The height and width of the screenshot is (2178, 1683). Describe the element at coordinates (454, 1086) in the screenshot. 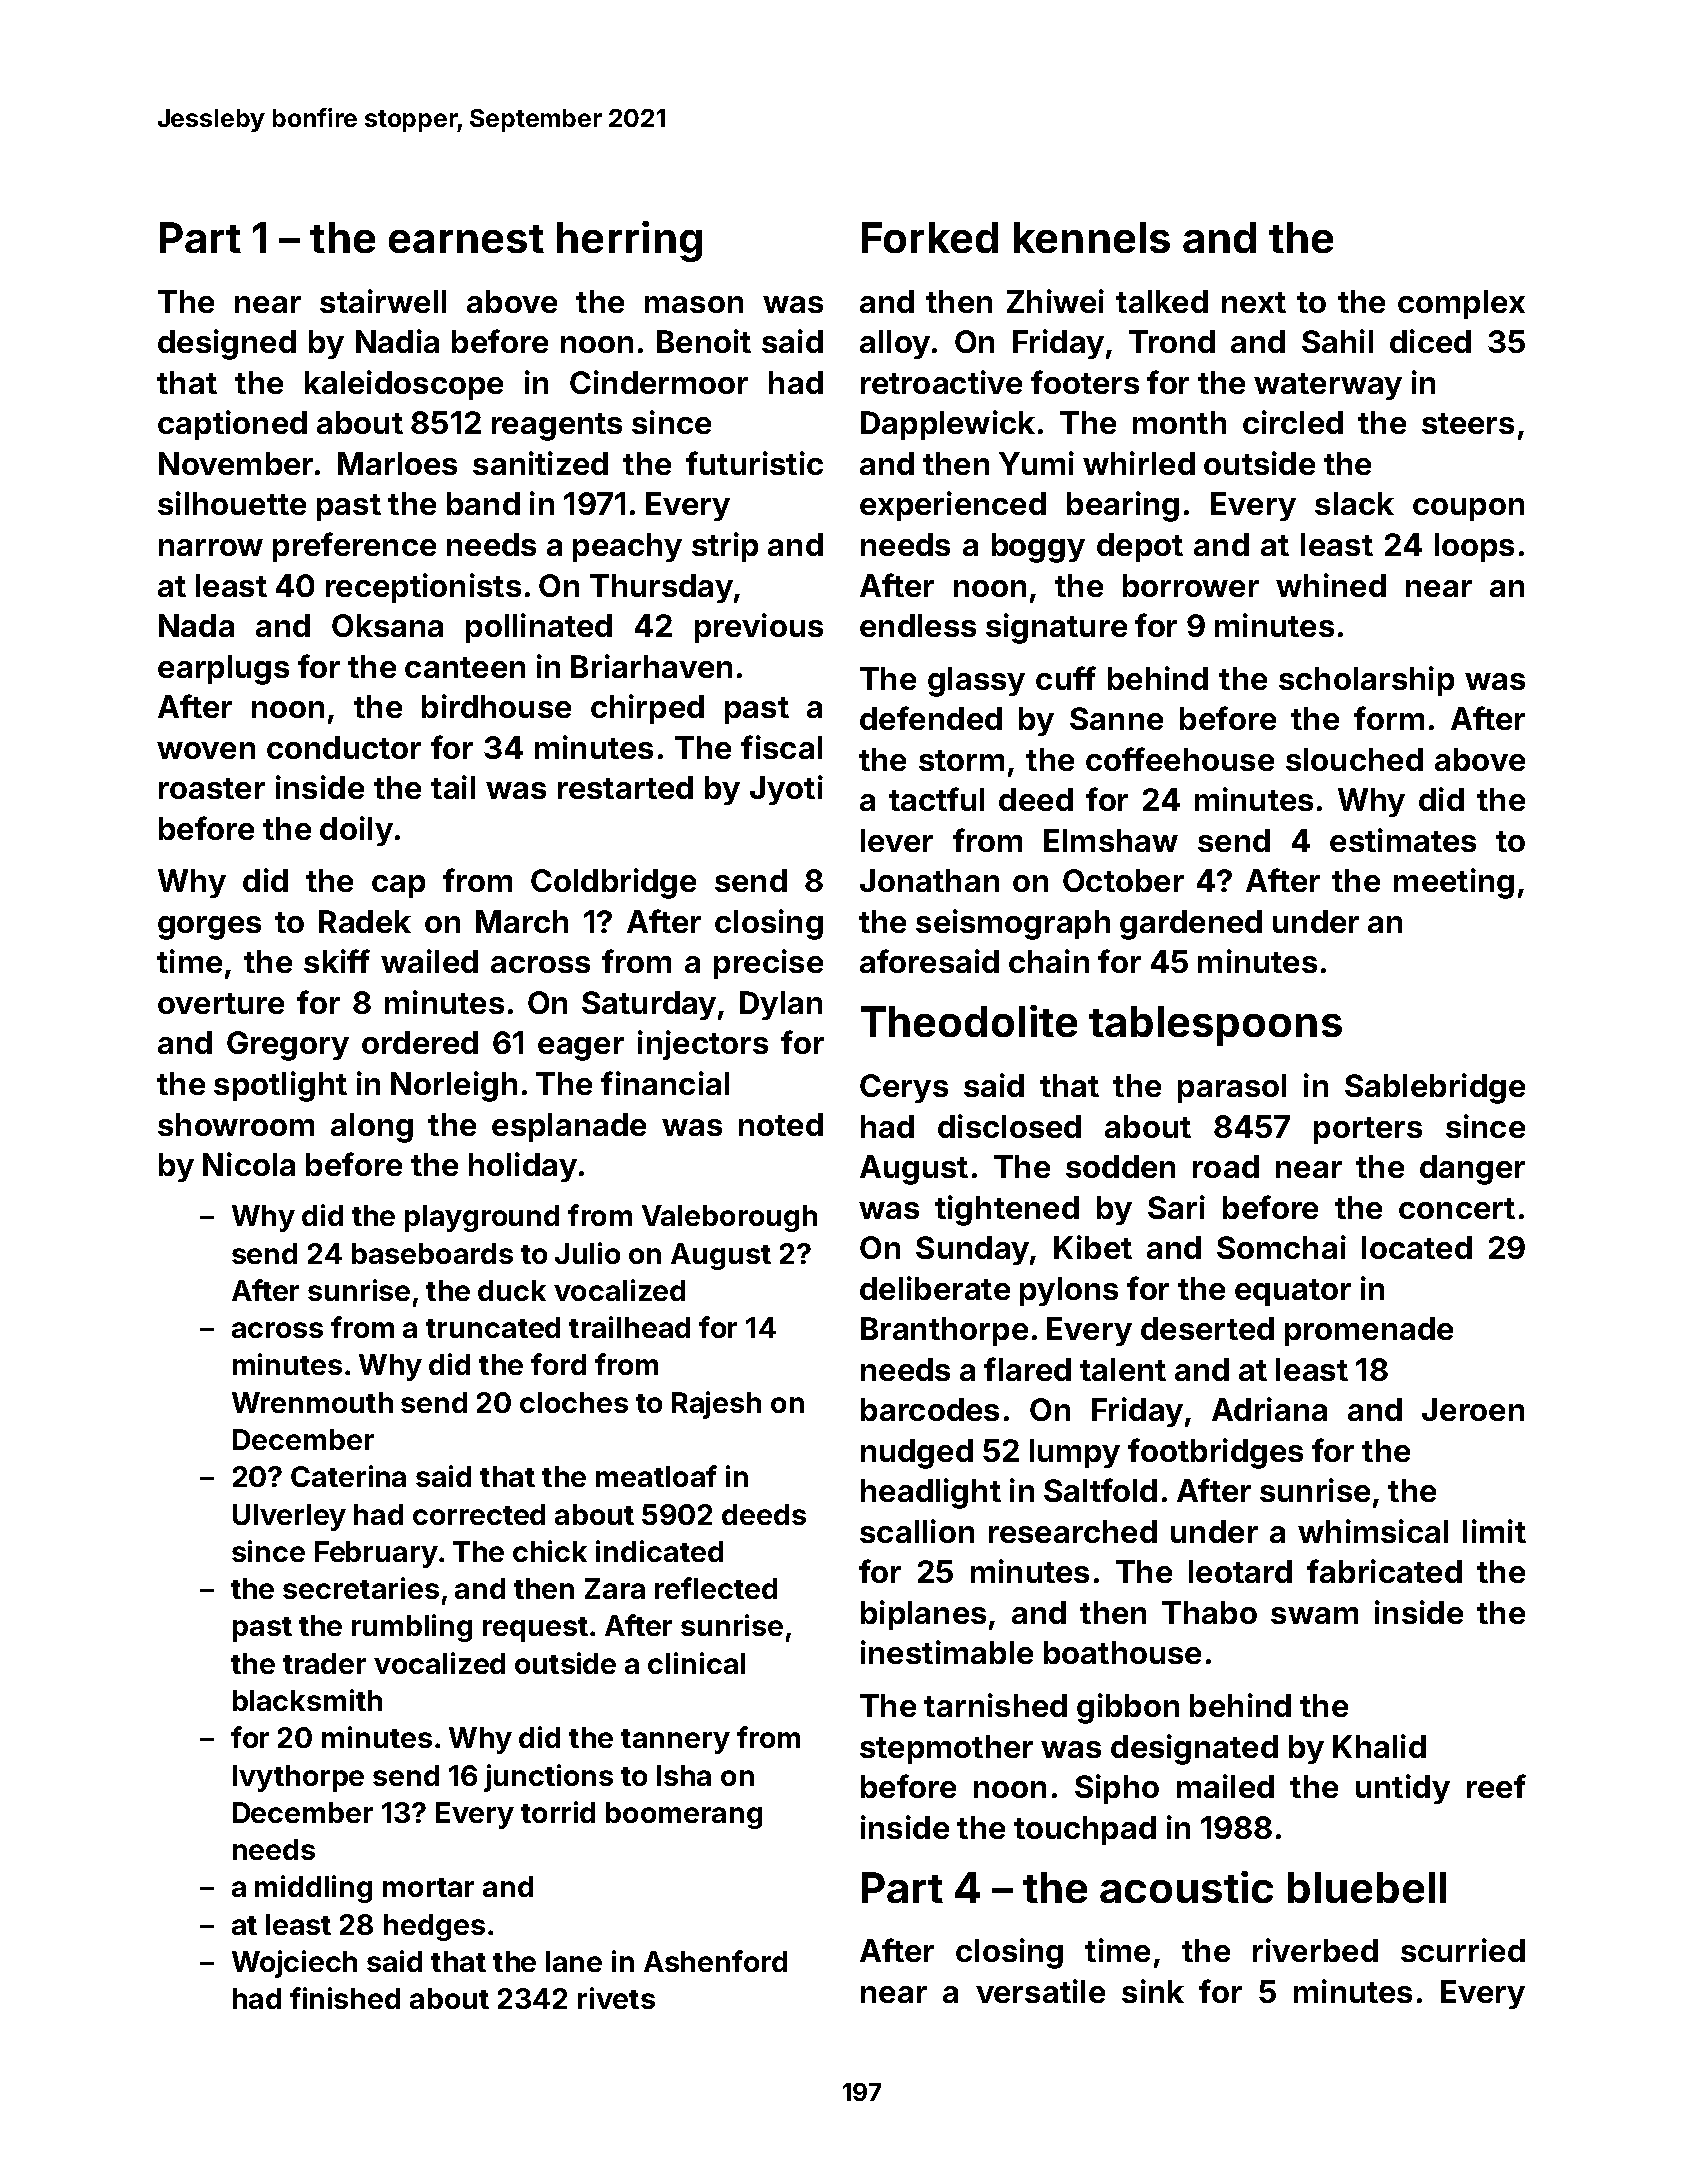

I see `Norleigh` at that location.
